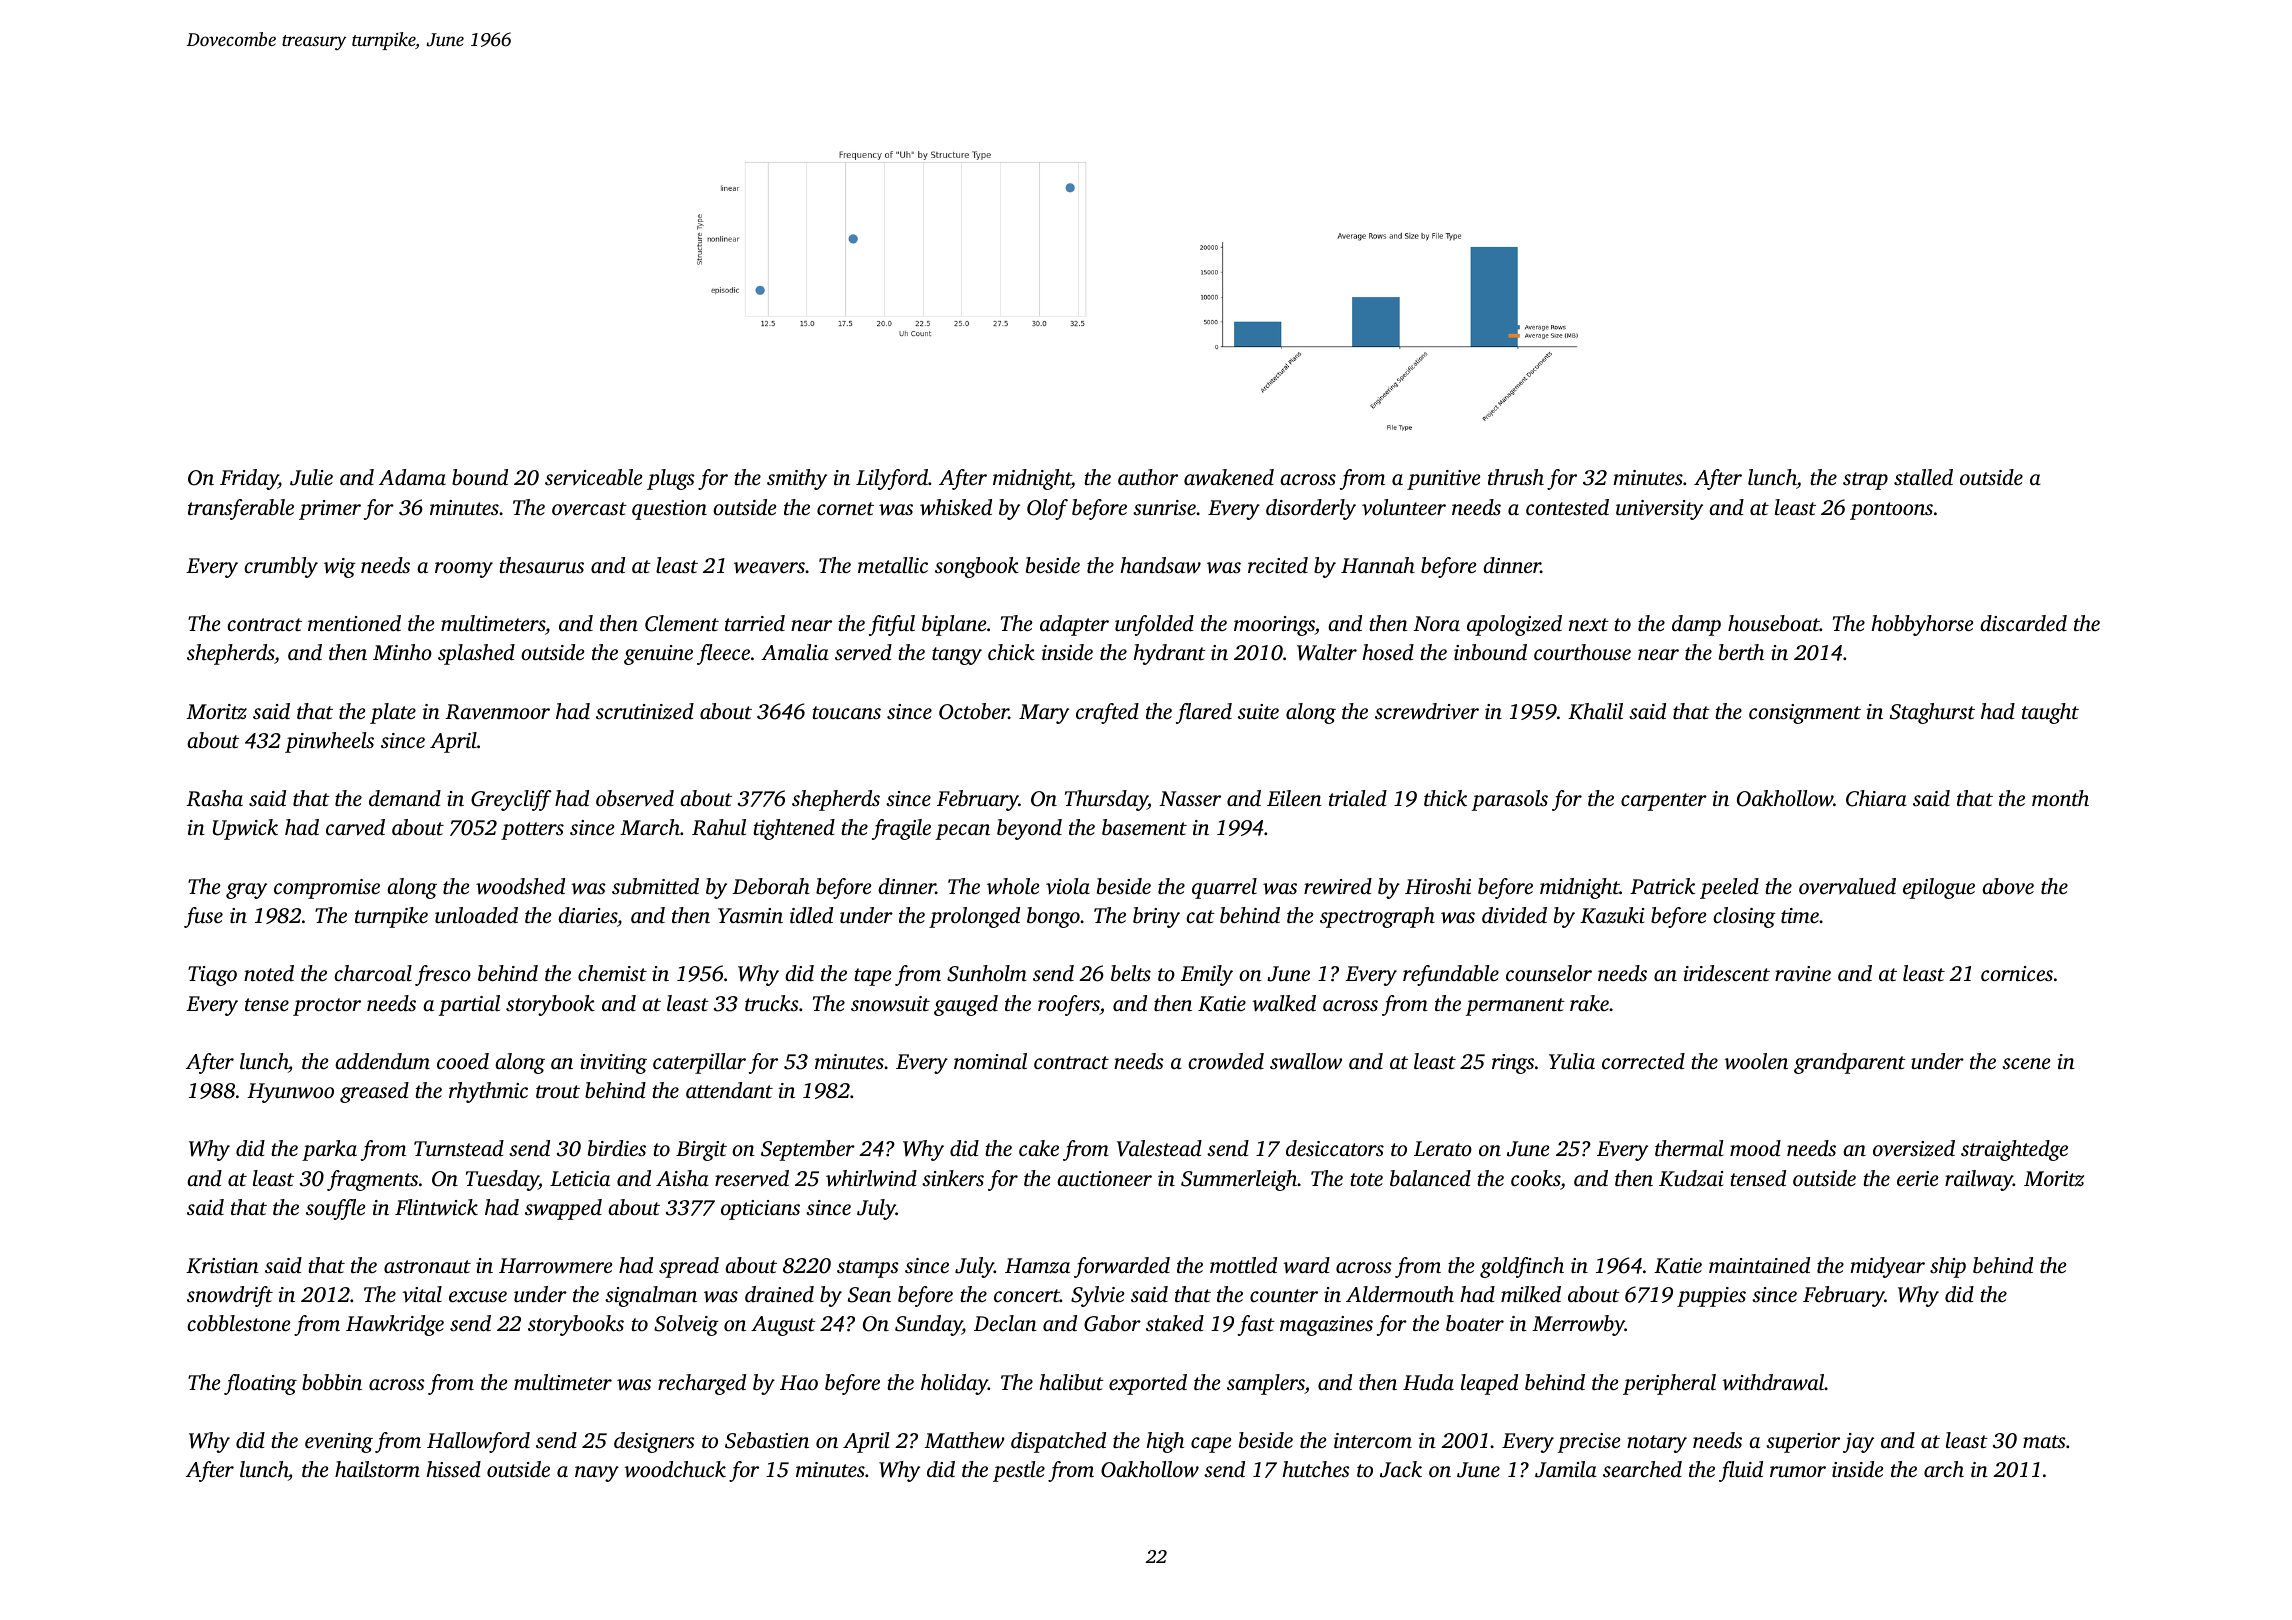  What do you see at coordinates (412, 477) in the screenshot?
I see `Adama` at bounding box center [412, 477].
